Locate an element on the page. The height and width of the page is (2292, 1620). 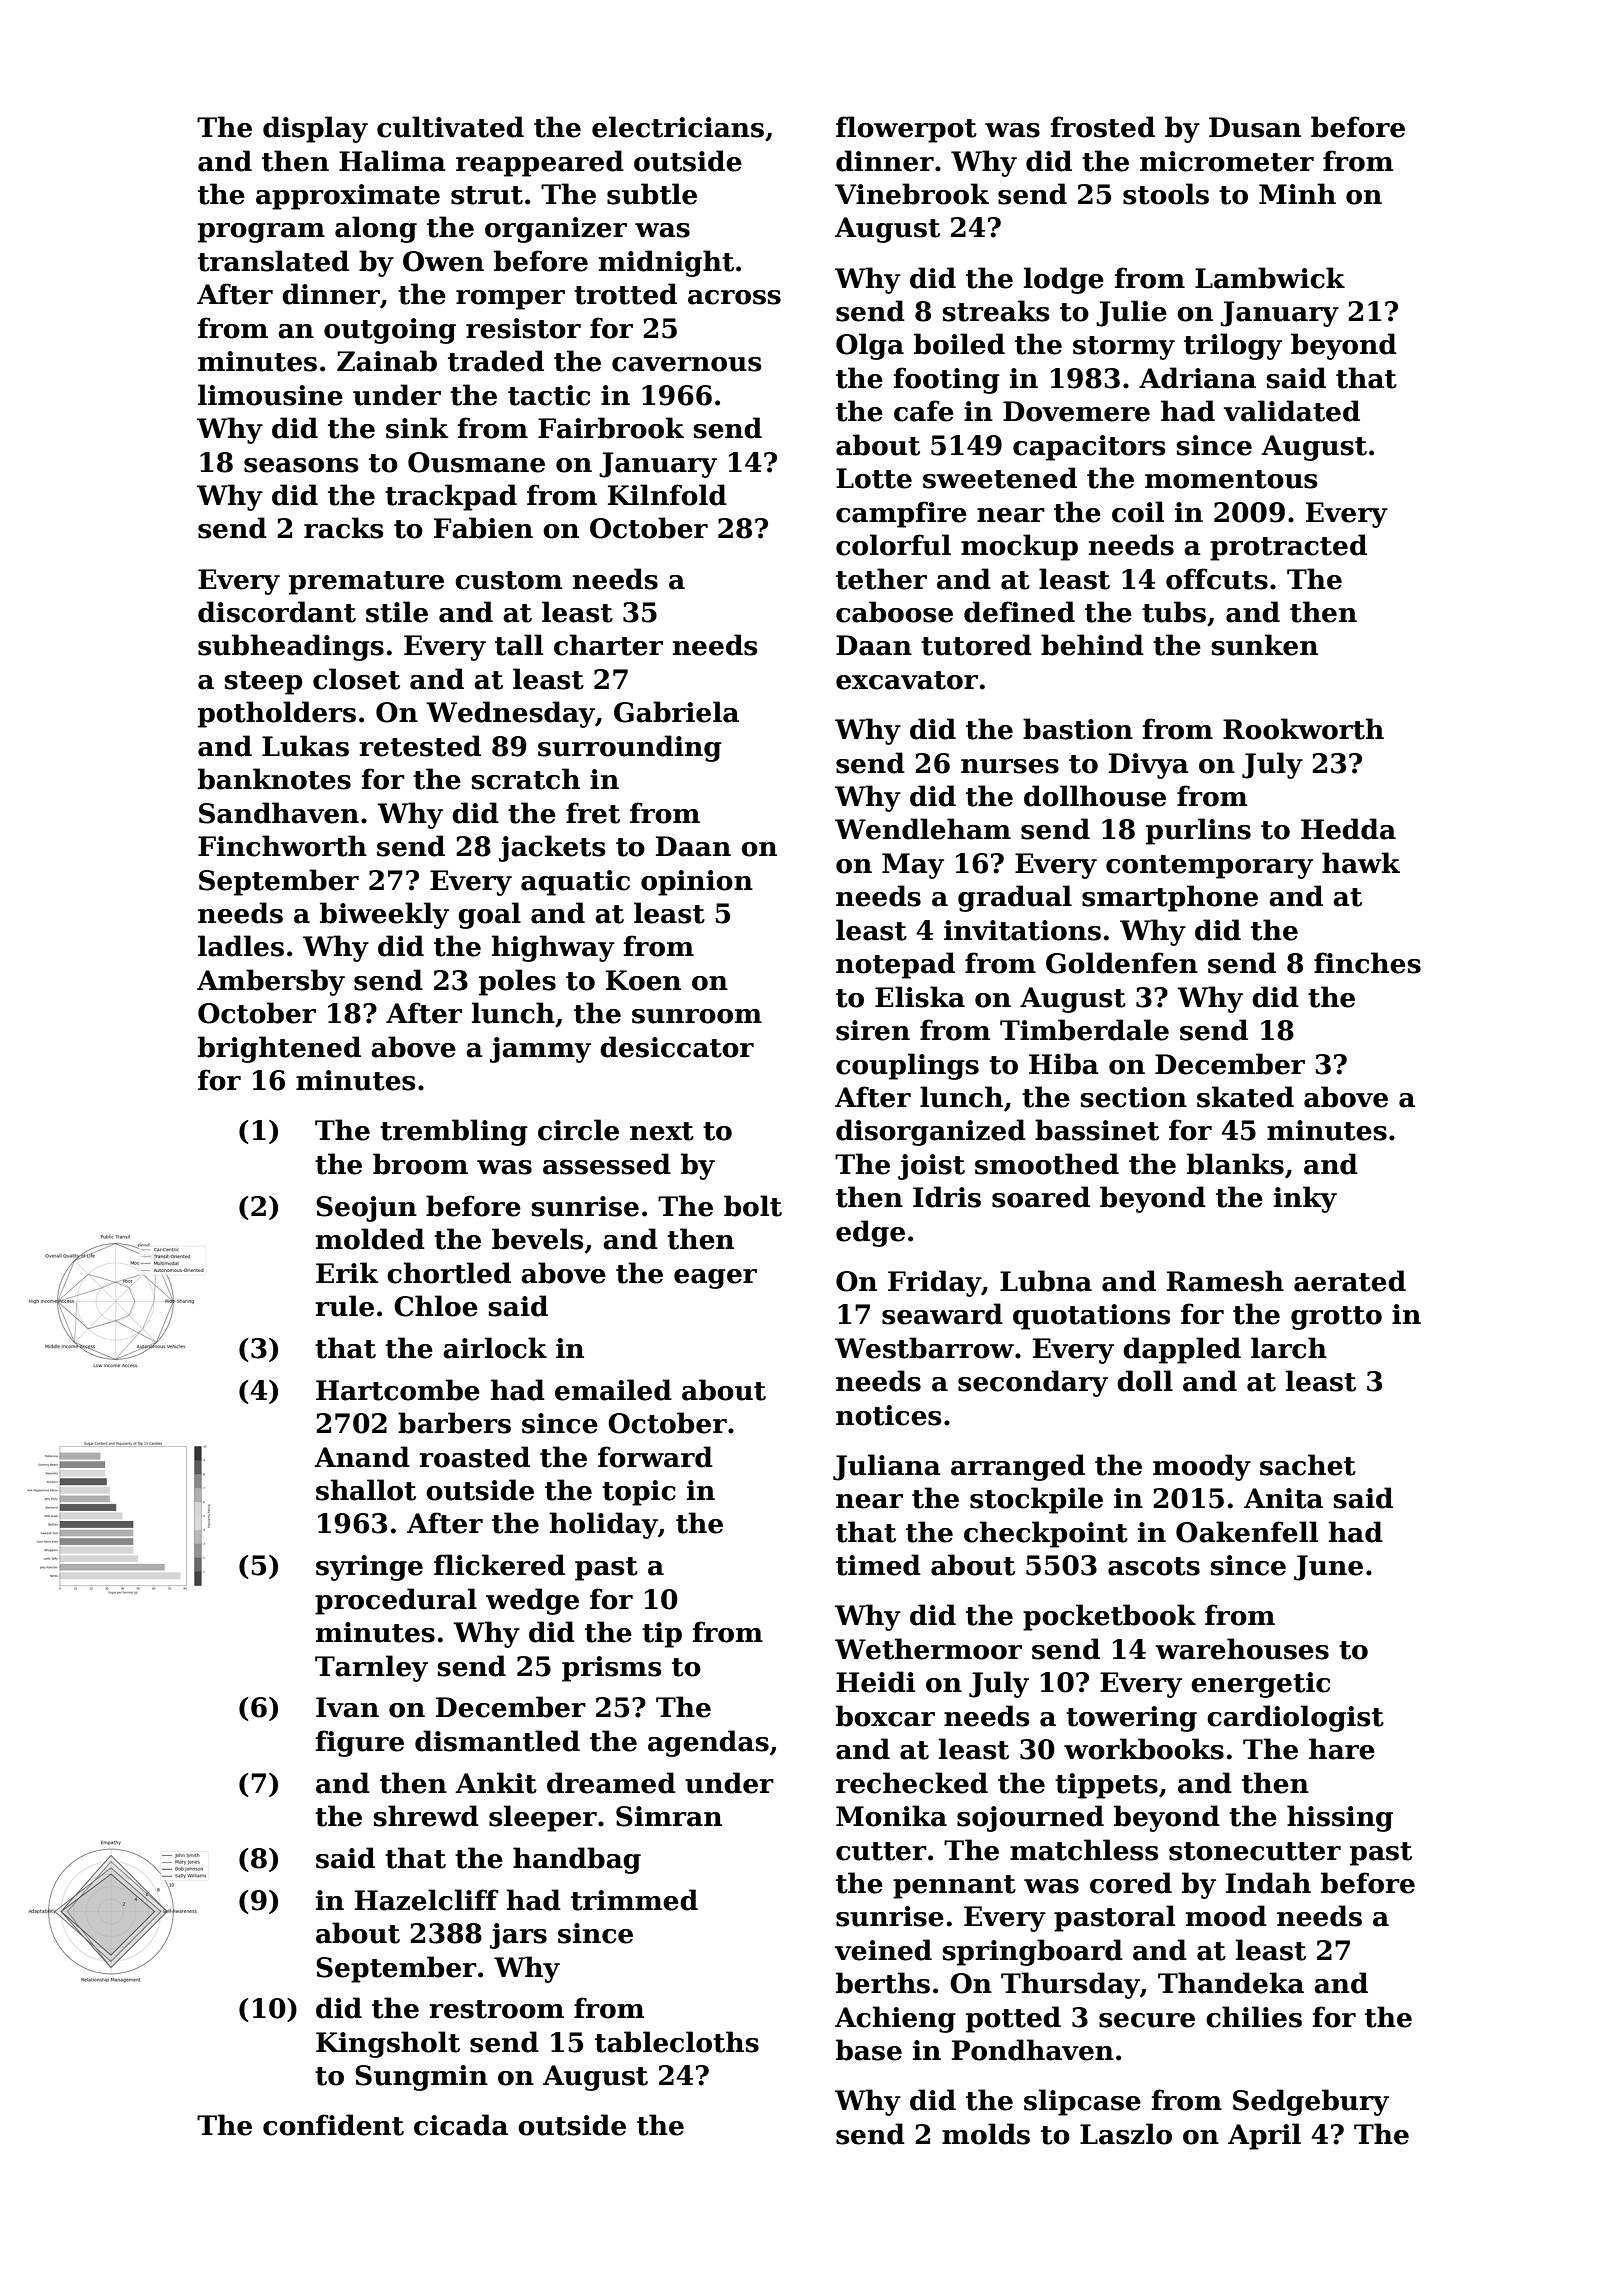
Hazelcliff is located at coordinates (427, 1900).
